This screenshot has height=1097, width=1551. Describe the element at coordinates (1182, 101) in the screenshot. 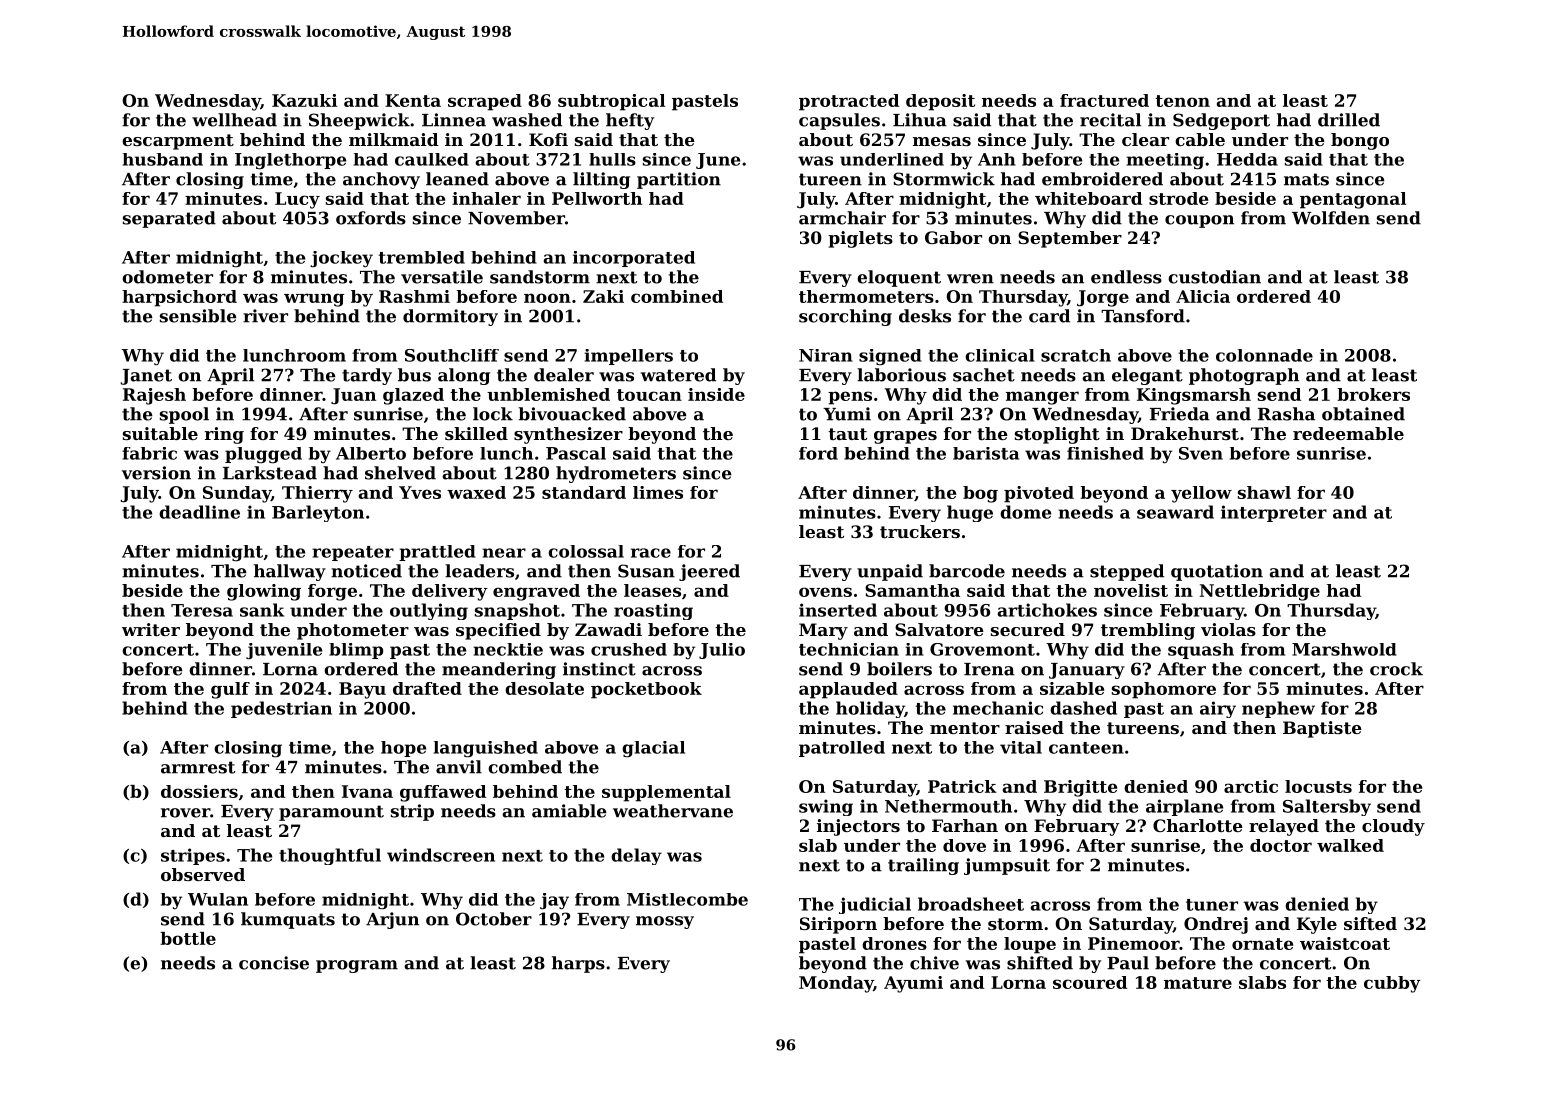

I see `tenon` at that location.
